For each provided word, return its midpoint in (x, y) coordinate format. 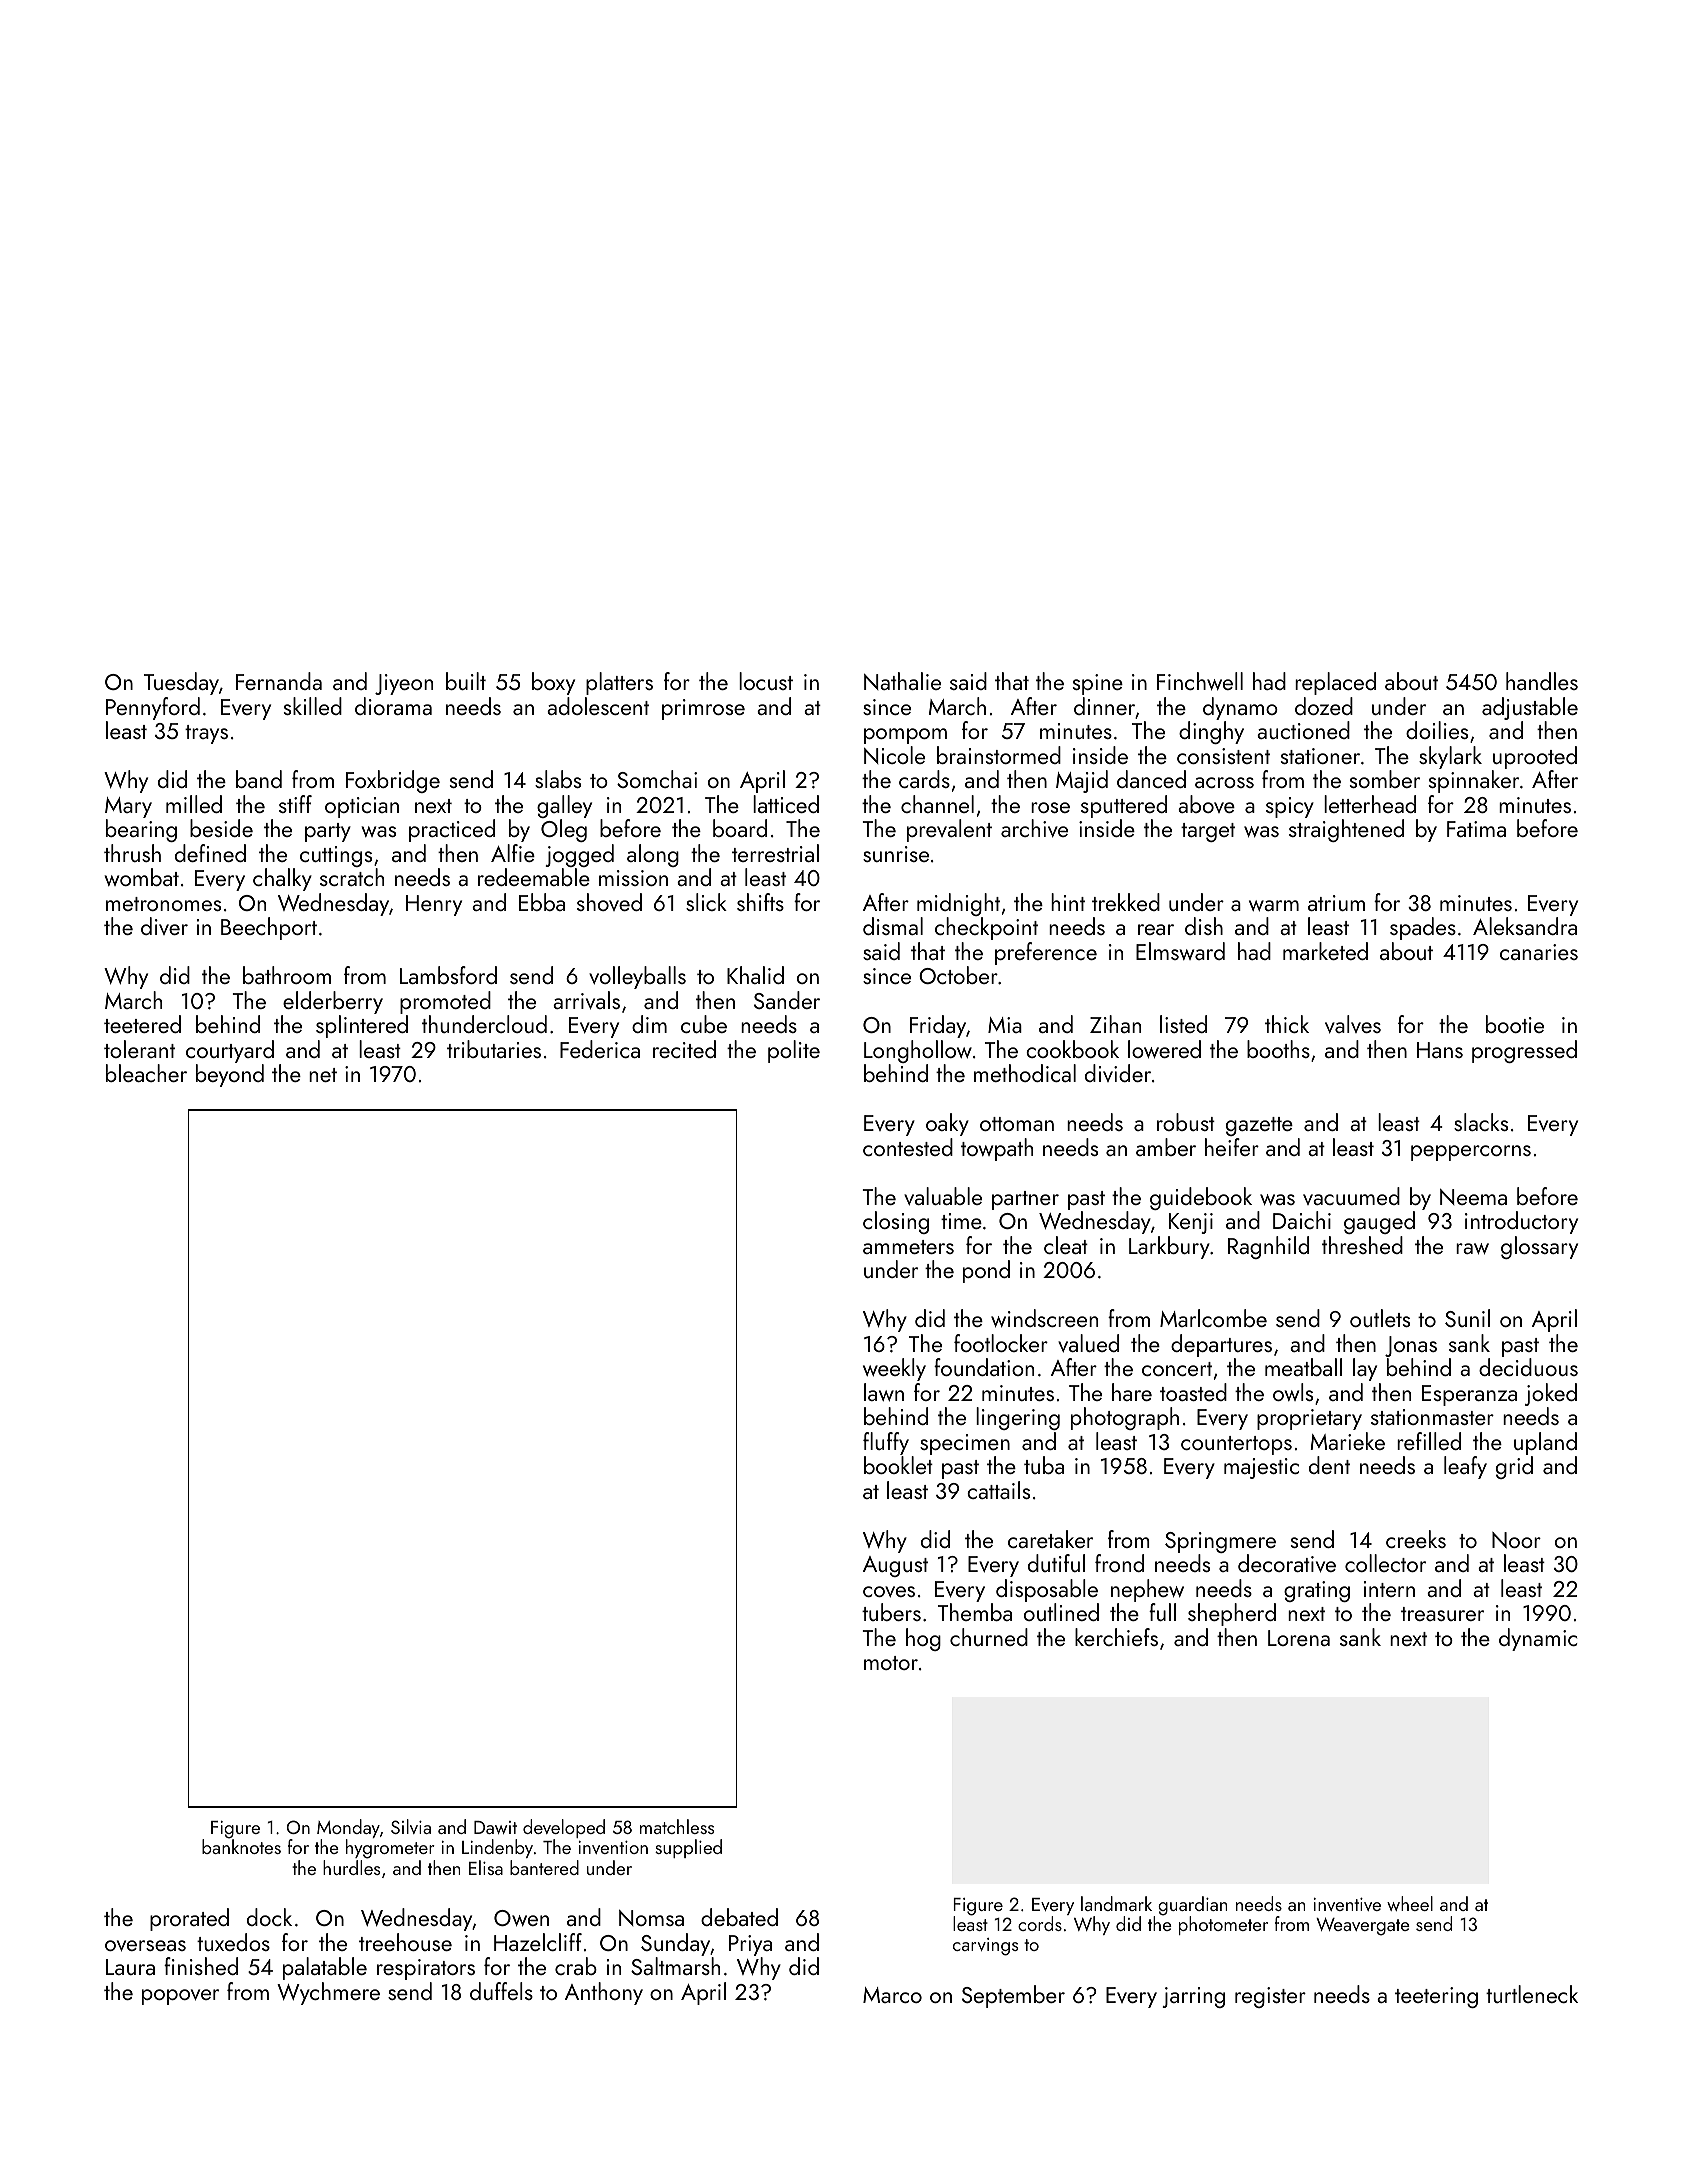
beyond (230, 1075)
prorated (189, 1919)
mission (633, 878)
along (653, 855)
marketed (1325, 951)
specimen (965, 1444)
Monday (348, 1828)
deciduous (1528, 1367)
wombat (141, 877)
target (1208, 832)
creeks (1416, 1539)
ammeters (908, 1247)
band (259, 779)
